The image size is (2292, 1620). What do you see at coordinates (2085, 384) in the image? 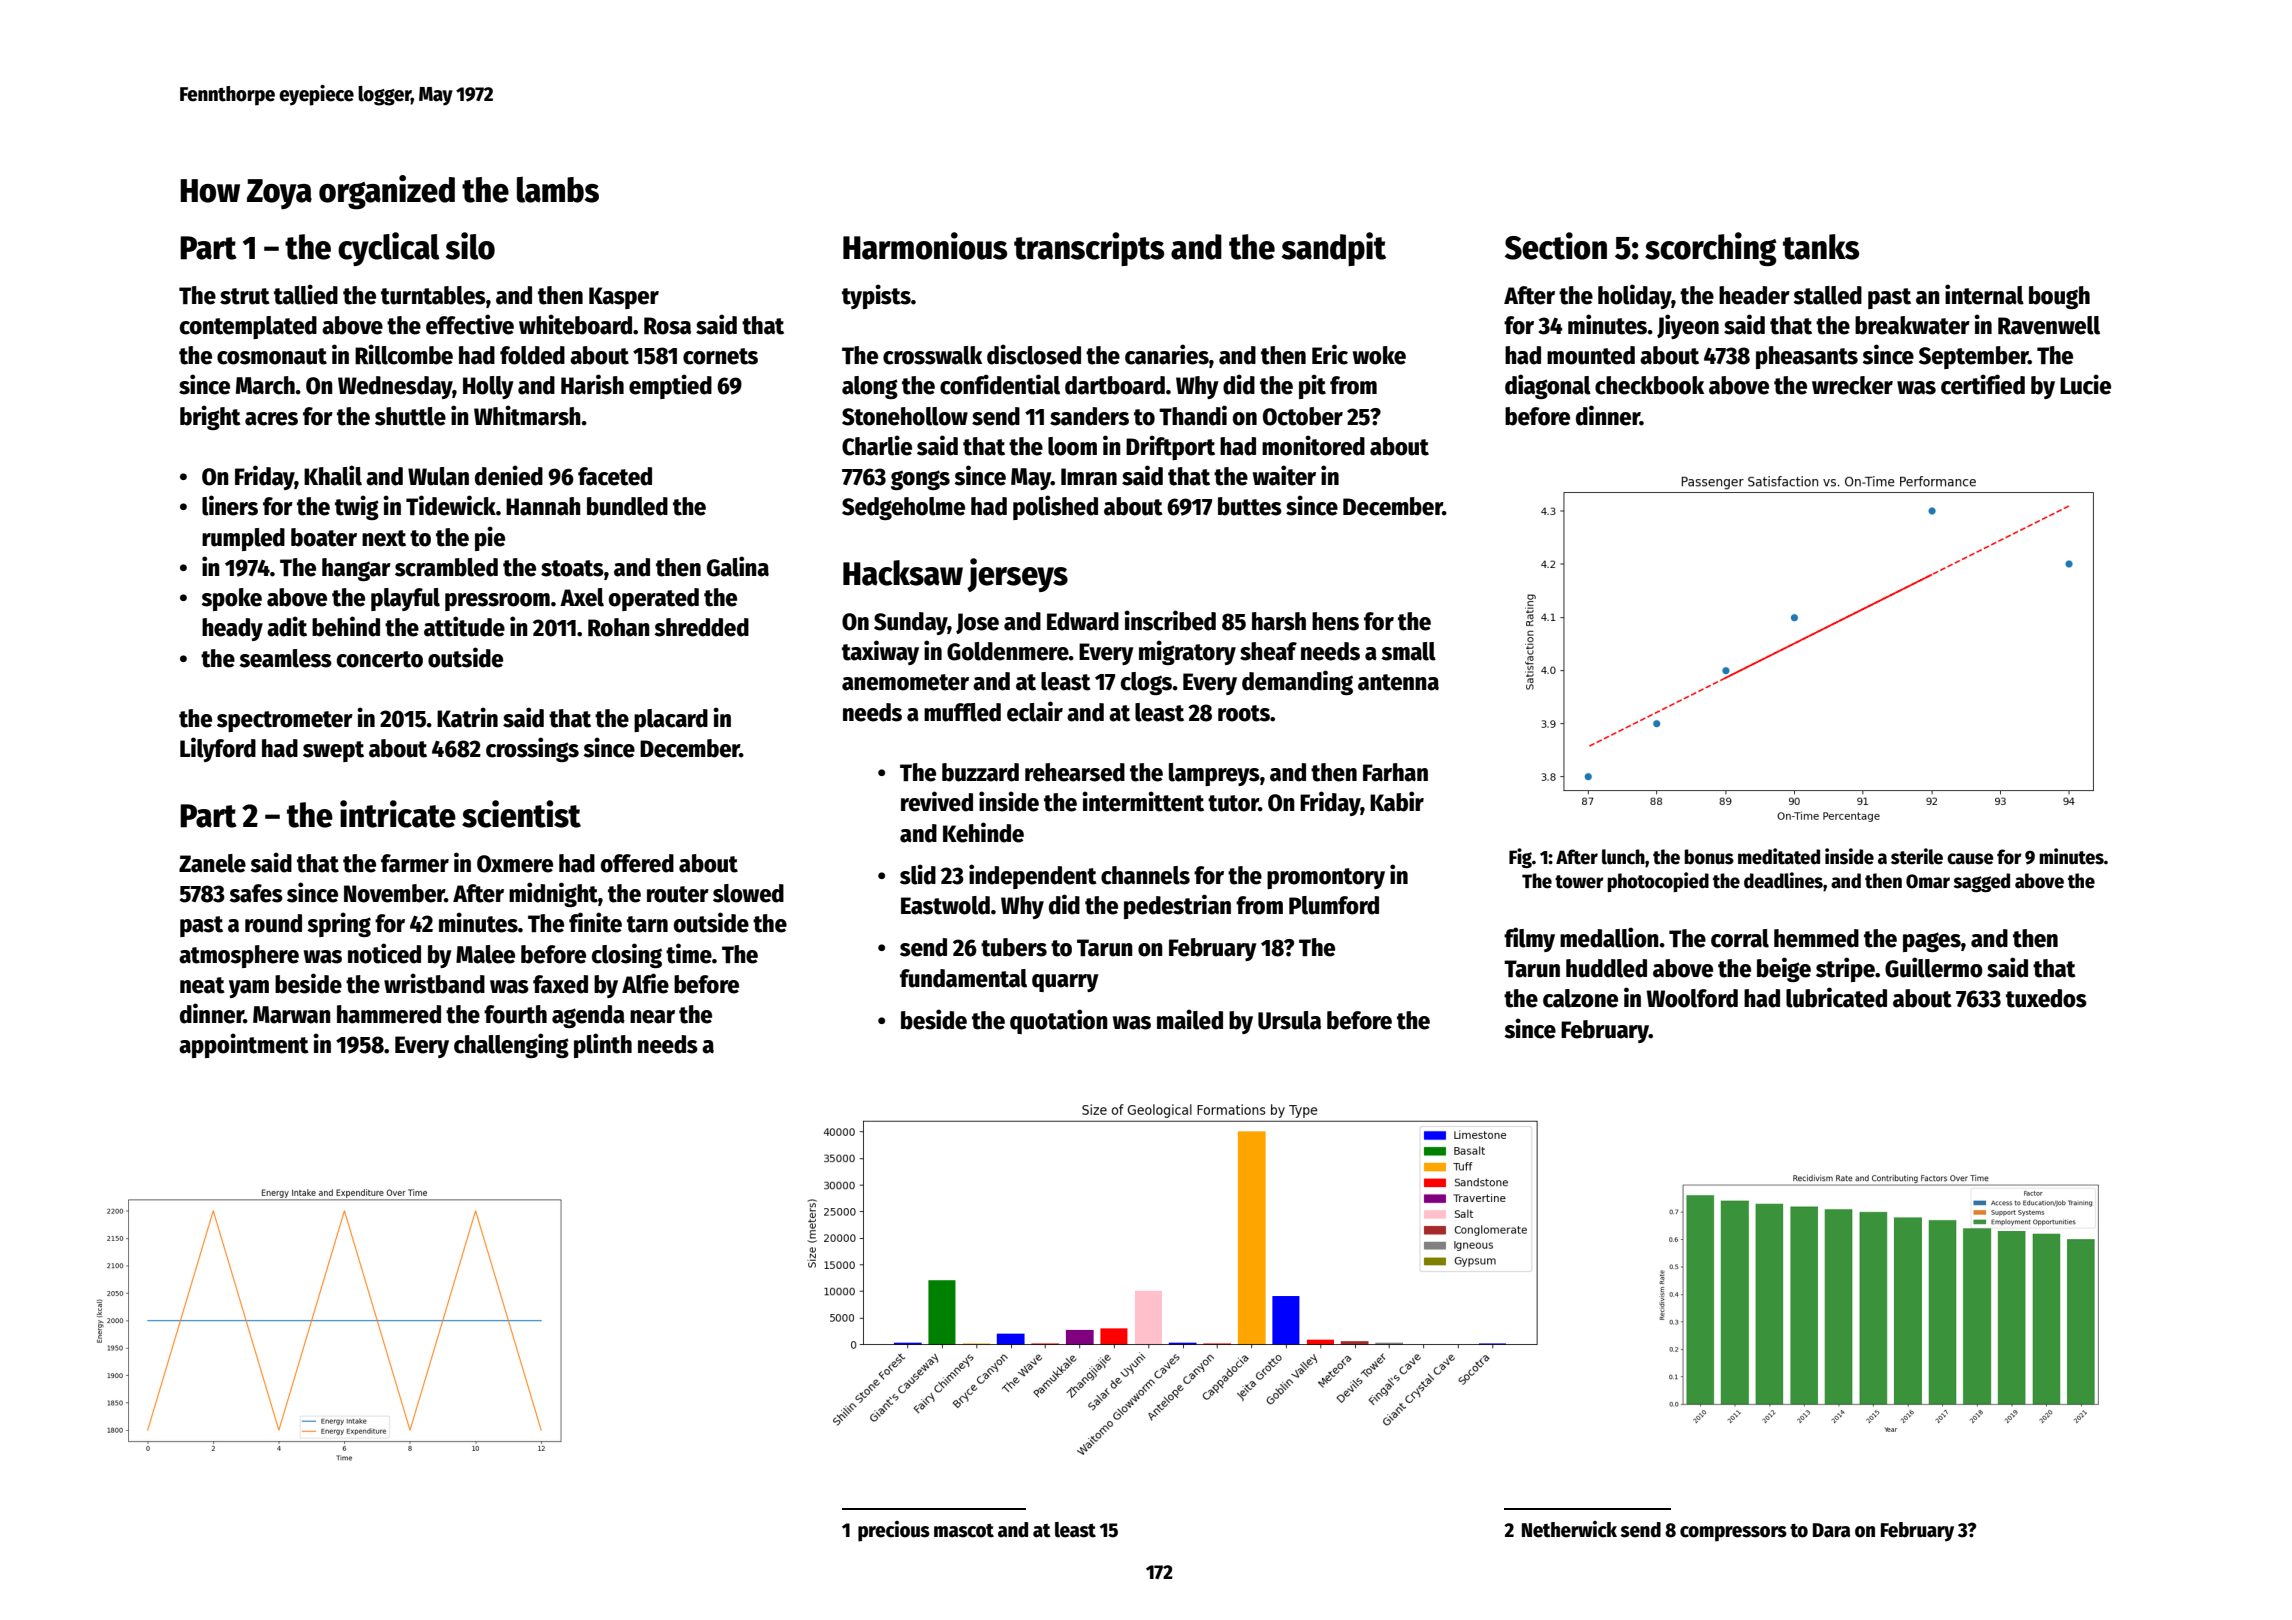
I see `Lucie` at bounding box center [2085, 384].
